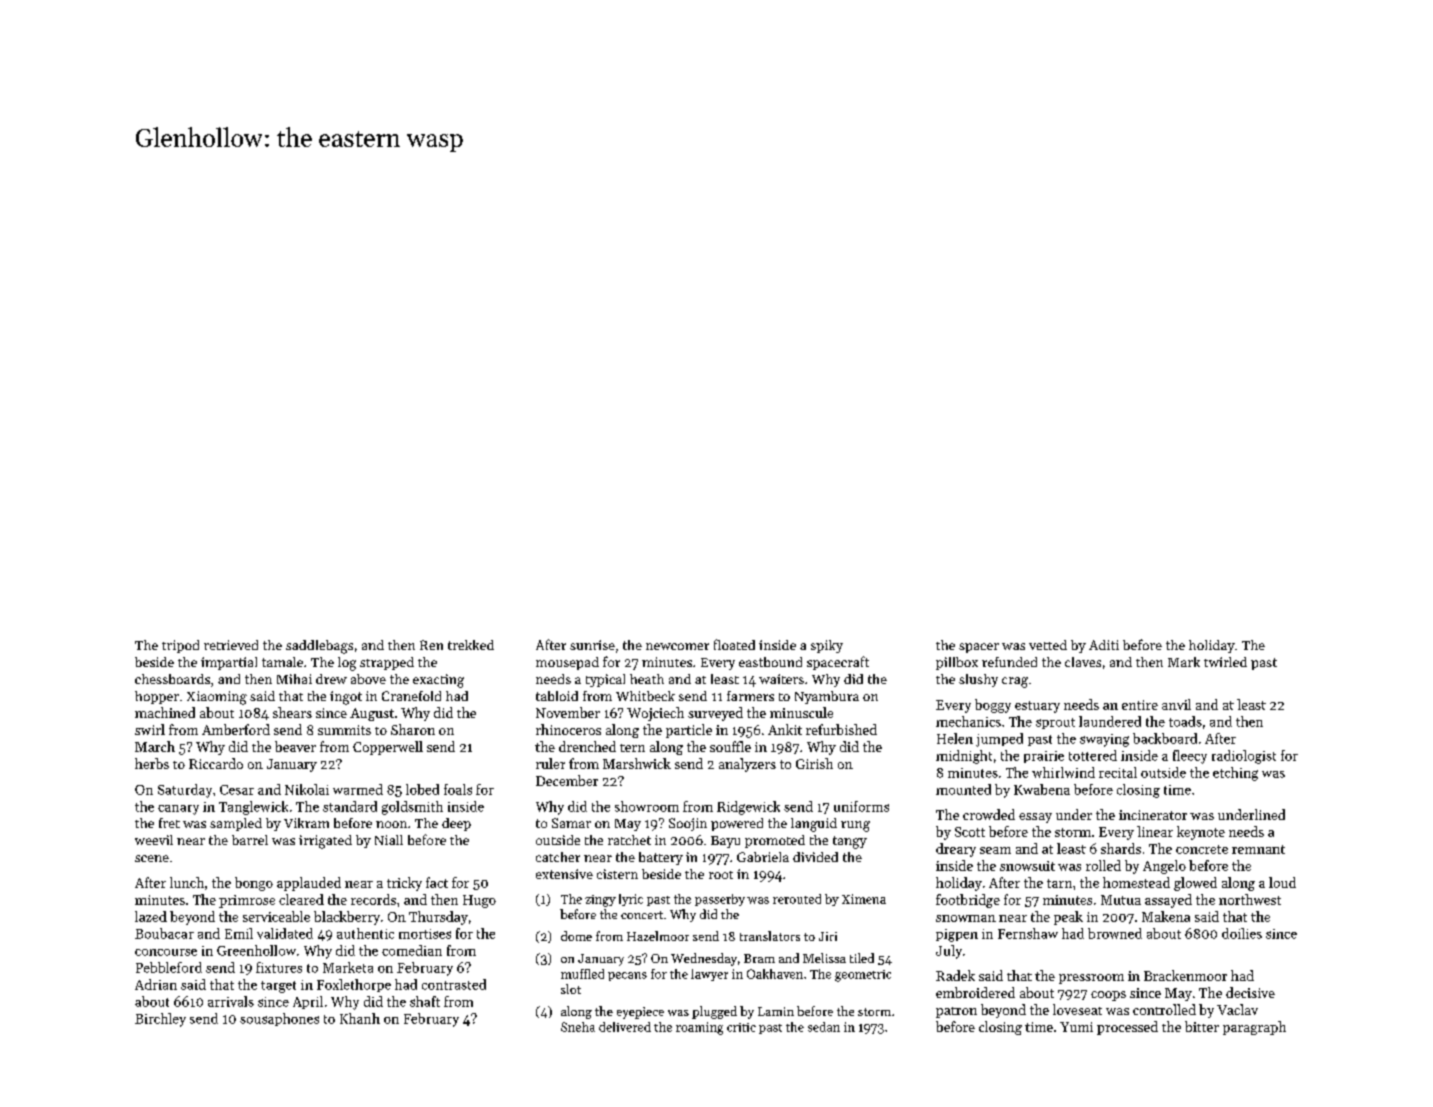 This screenshot has height=1107, width=1433. I want to click on target, so click(278, 987).
